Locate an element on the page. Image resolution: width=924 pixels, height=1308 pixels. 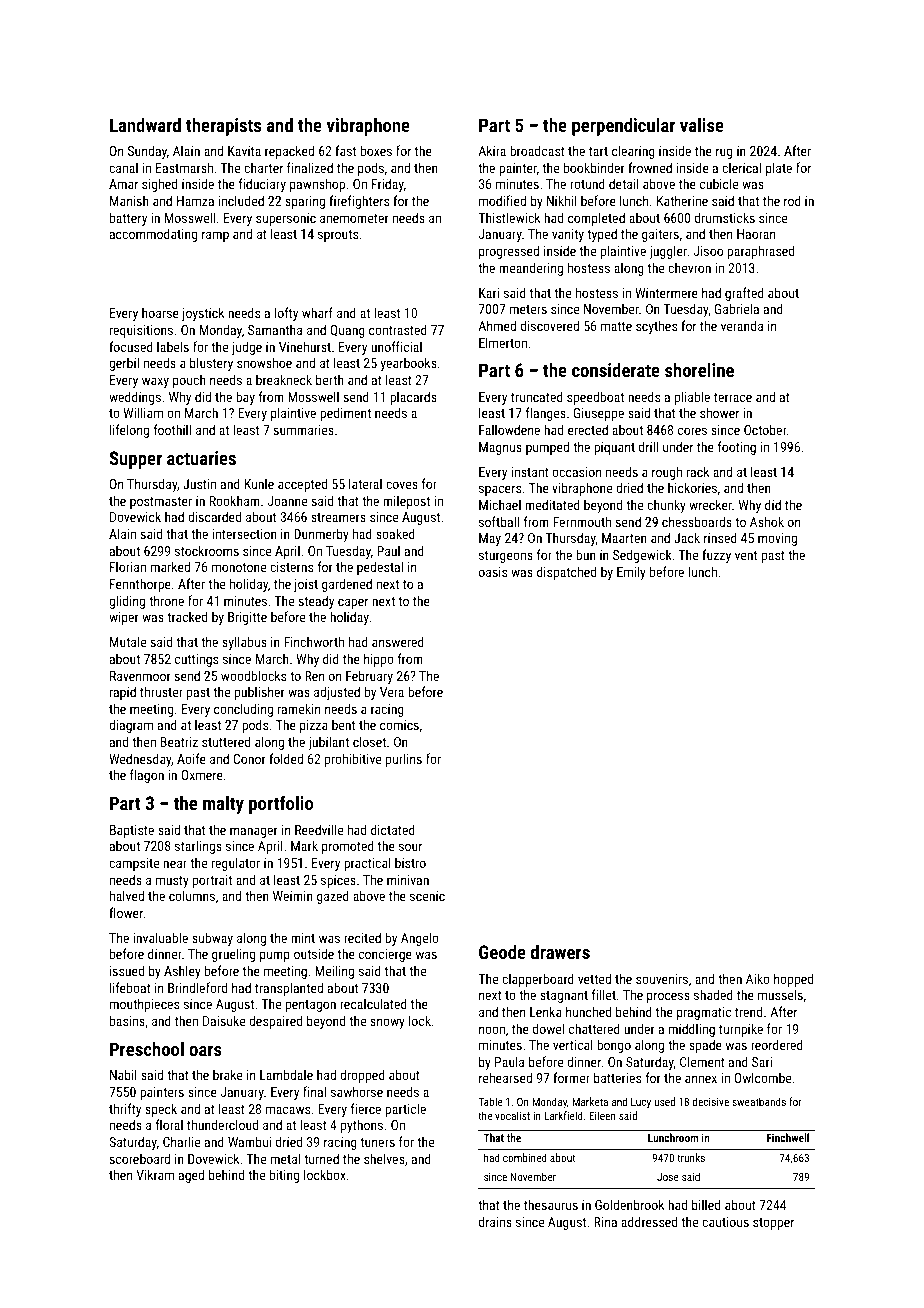
plate is located at coordinates (779, 169).
